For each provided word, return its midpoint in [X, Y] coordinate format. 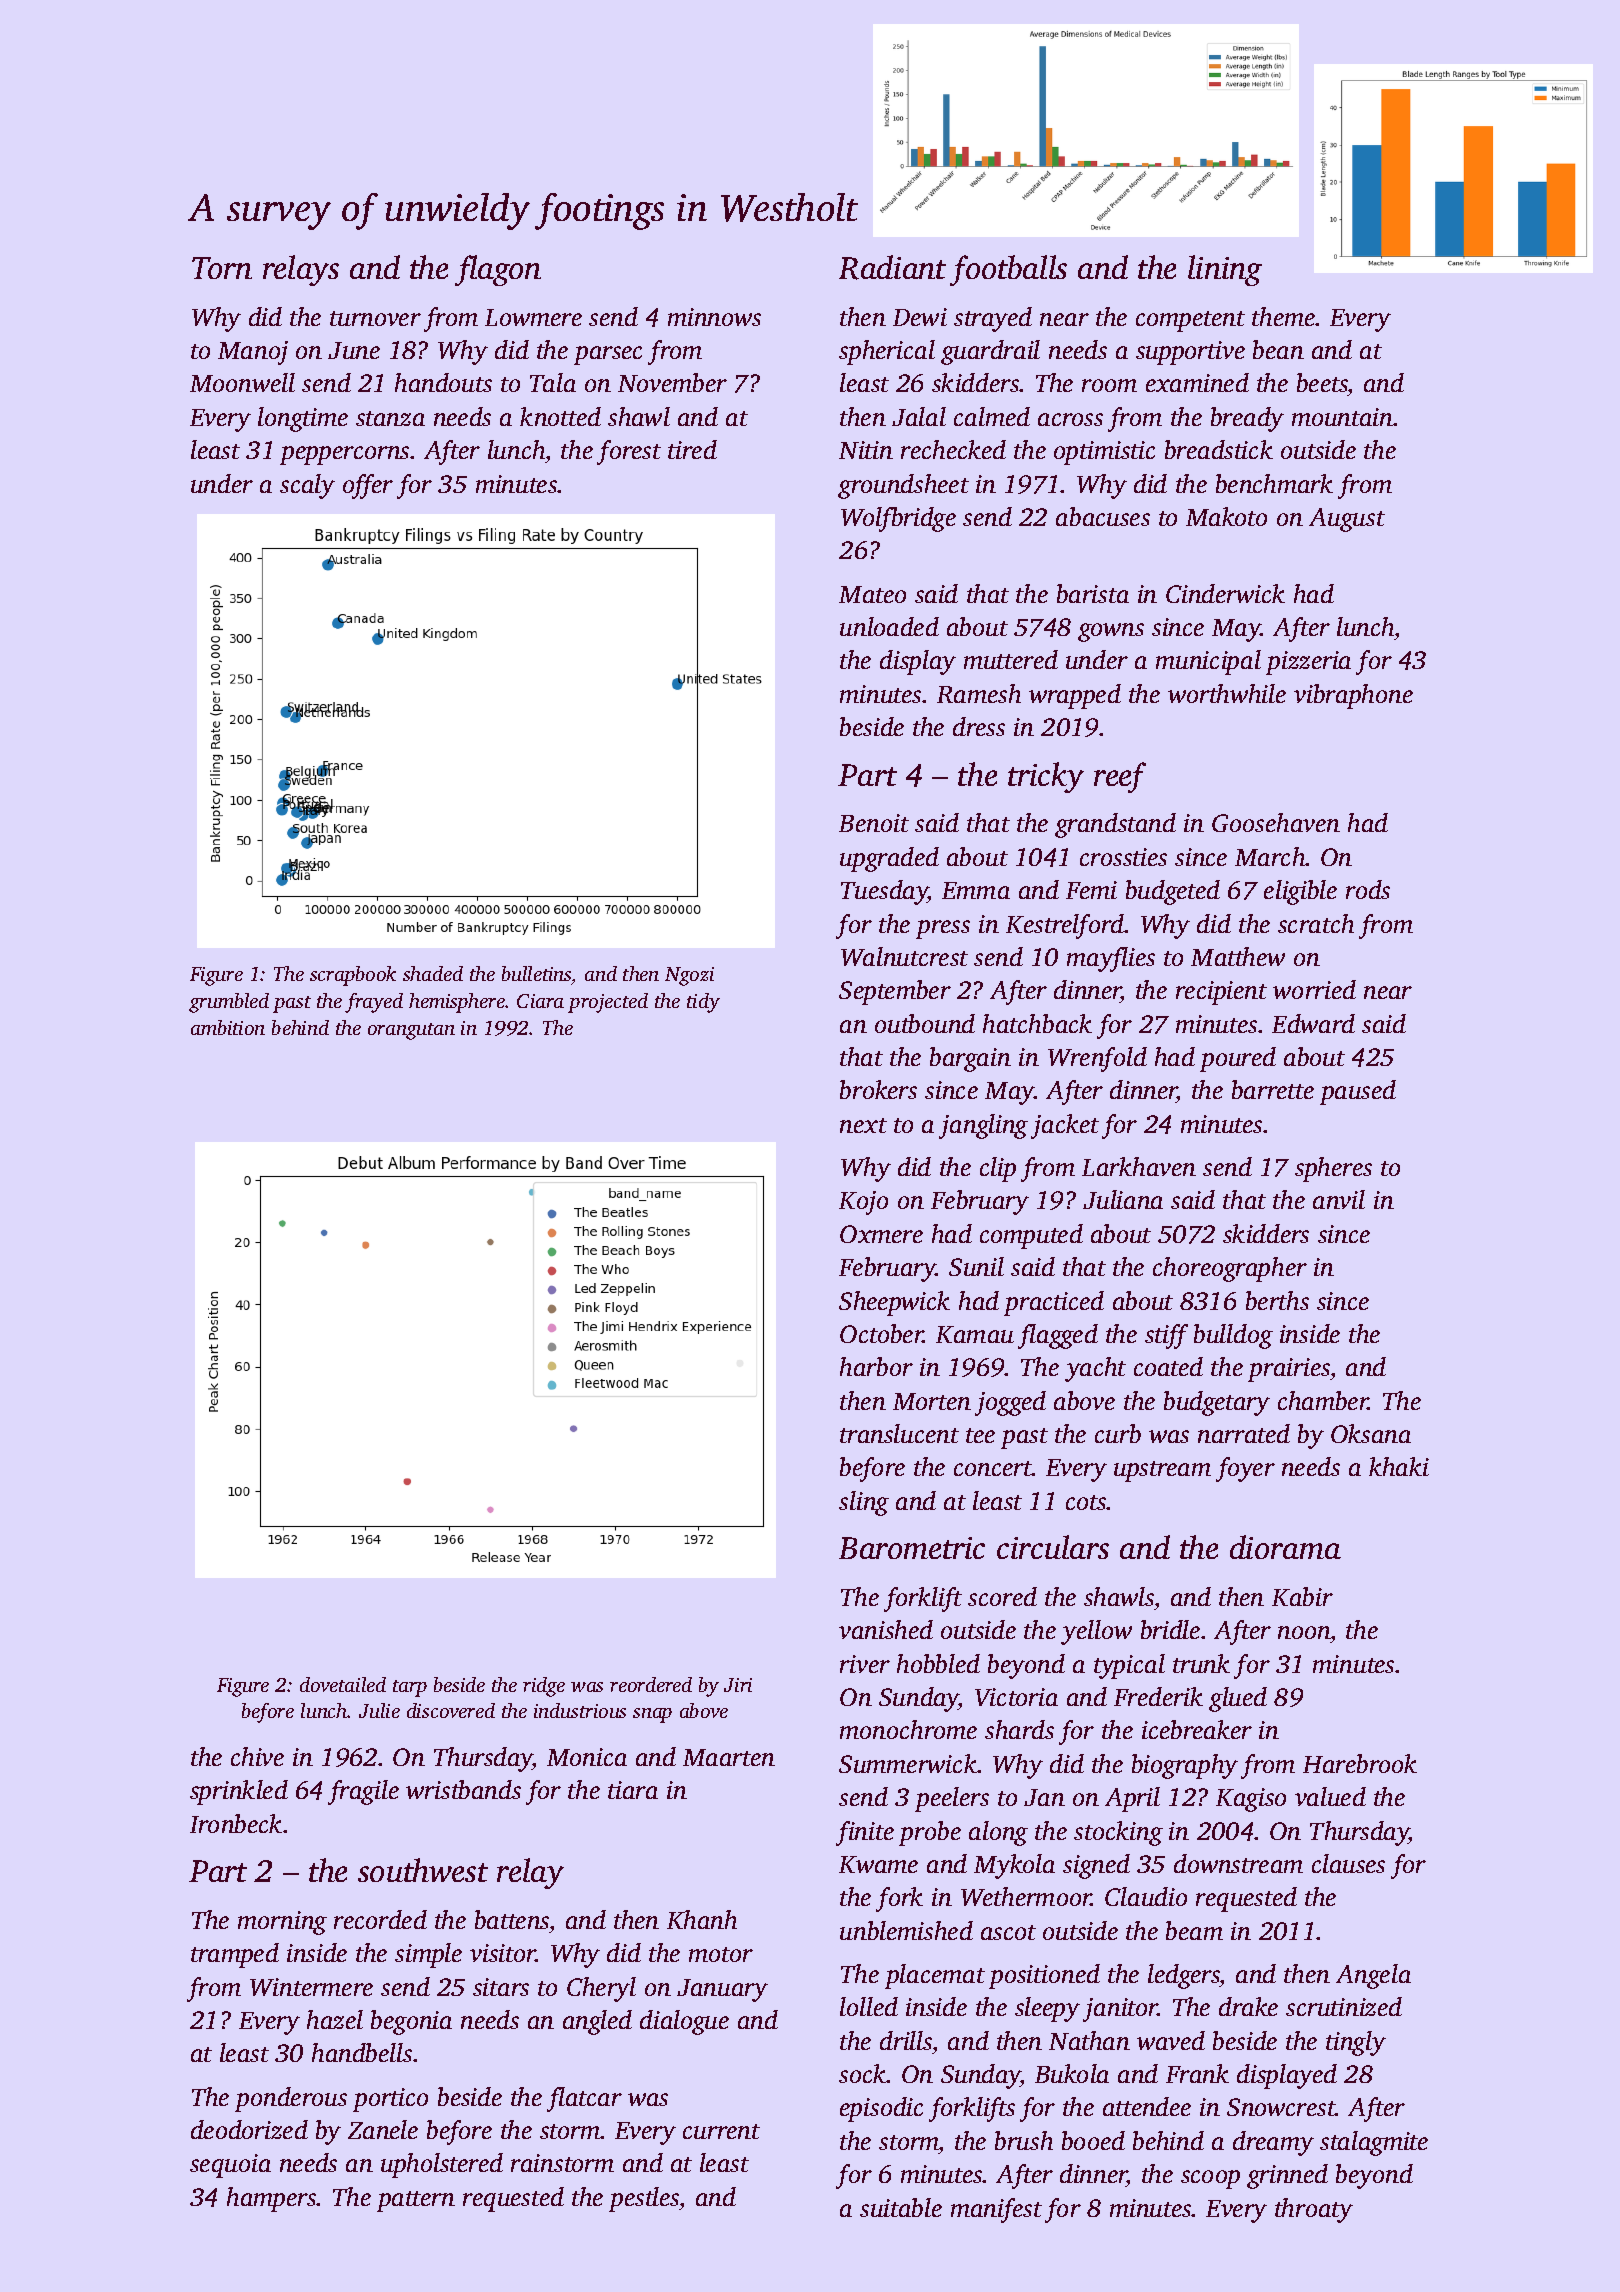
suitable [901, 2207]
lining [1225, 270]
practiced [1054, 1303]
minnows [714, 317]
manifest [996, 2210]
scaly [307, 486]
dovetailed [343, 1684]
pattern [416, 2201]
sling [864, 1503]
